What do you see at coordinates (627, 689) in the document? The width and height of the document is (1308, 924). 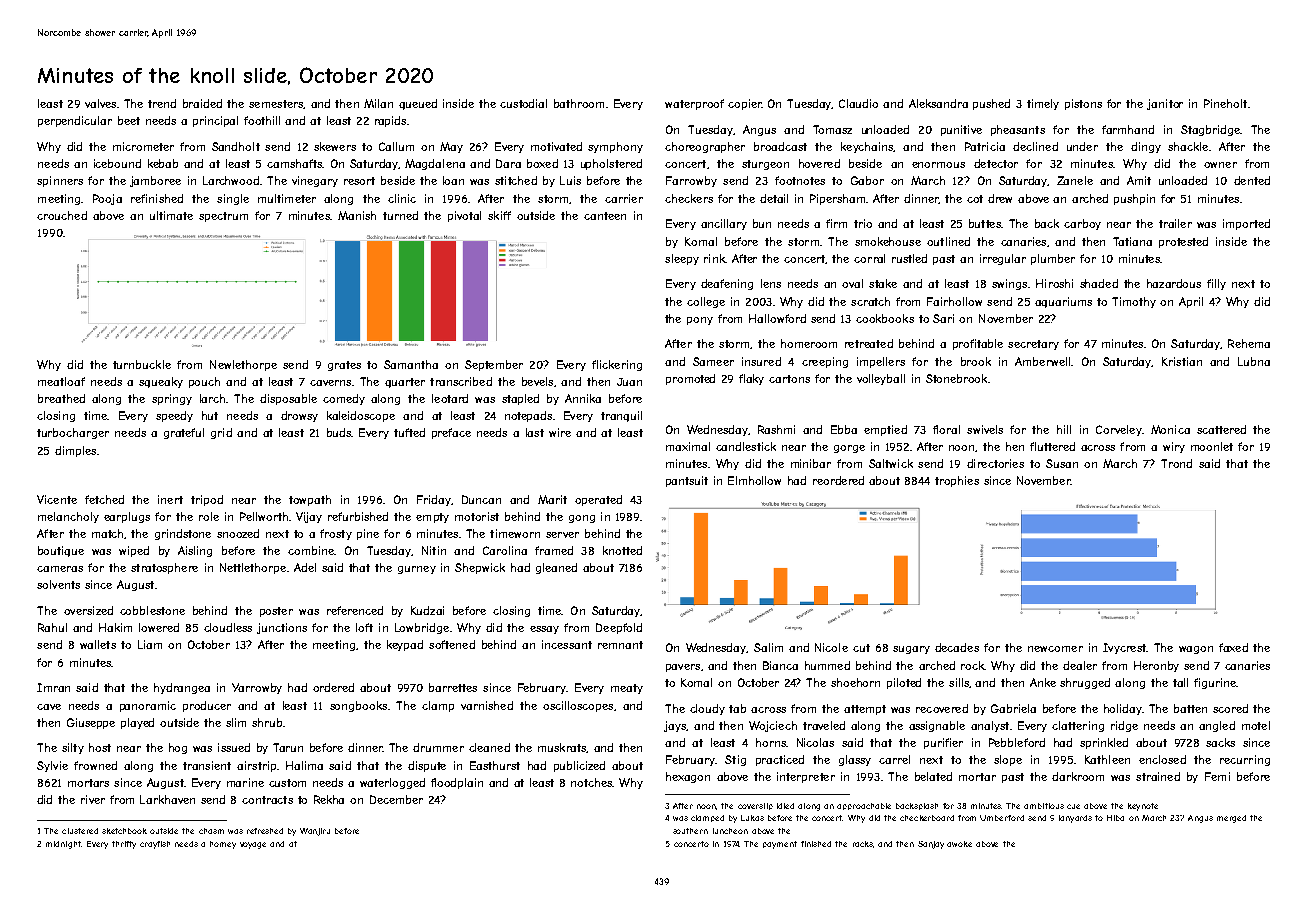 I see `meaty` at bounding box center [627, 689].
